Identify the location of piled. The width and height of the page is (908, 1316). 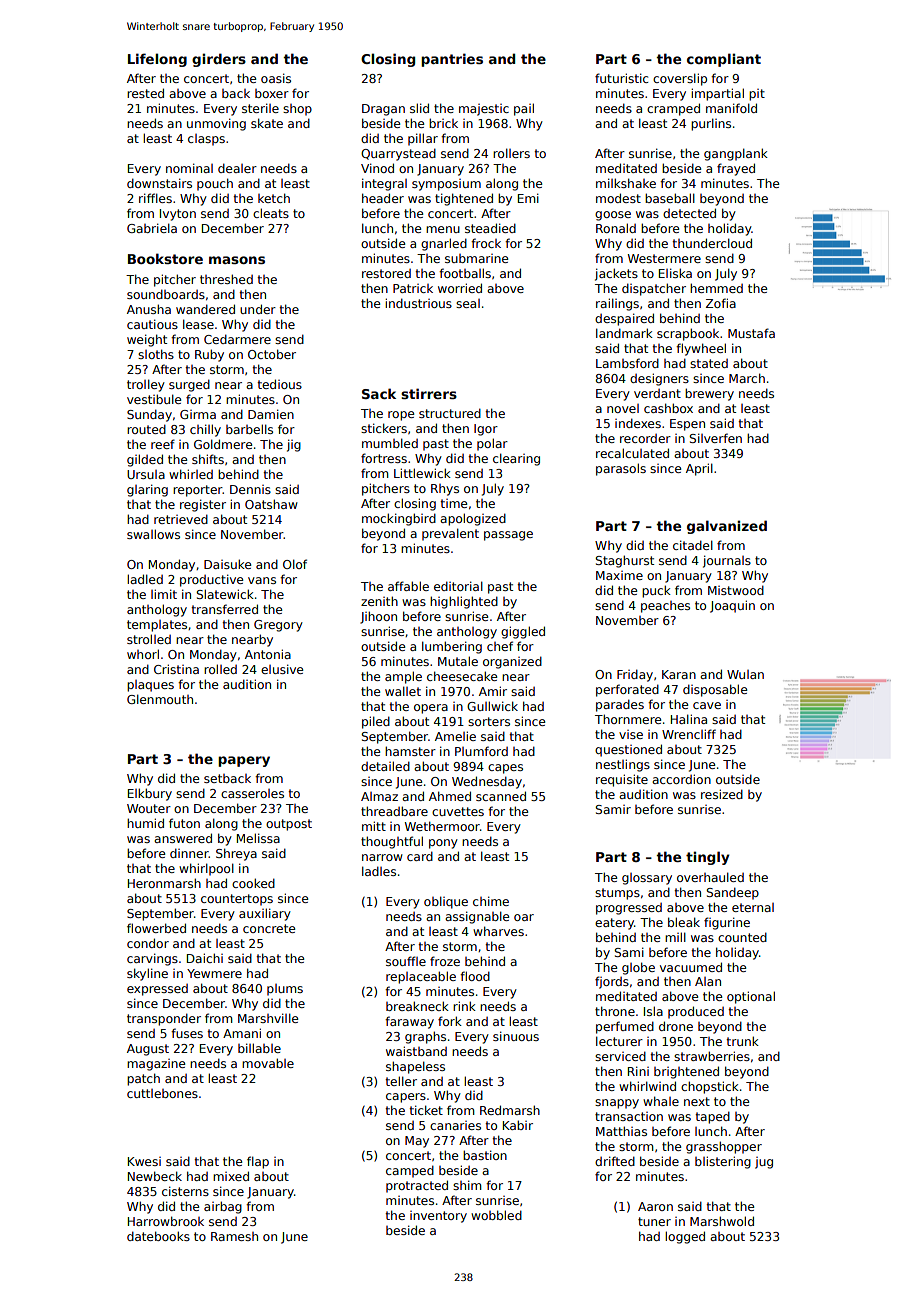
(376, 722).
